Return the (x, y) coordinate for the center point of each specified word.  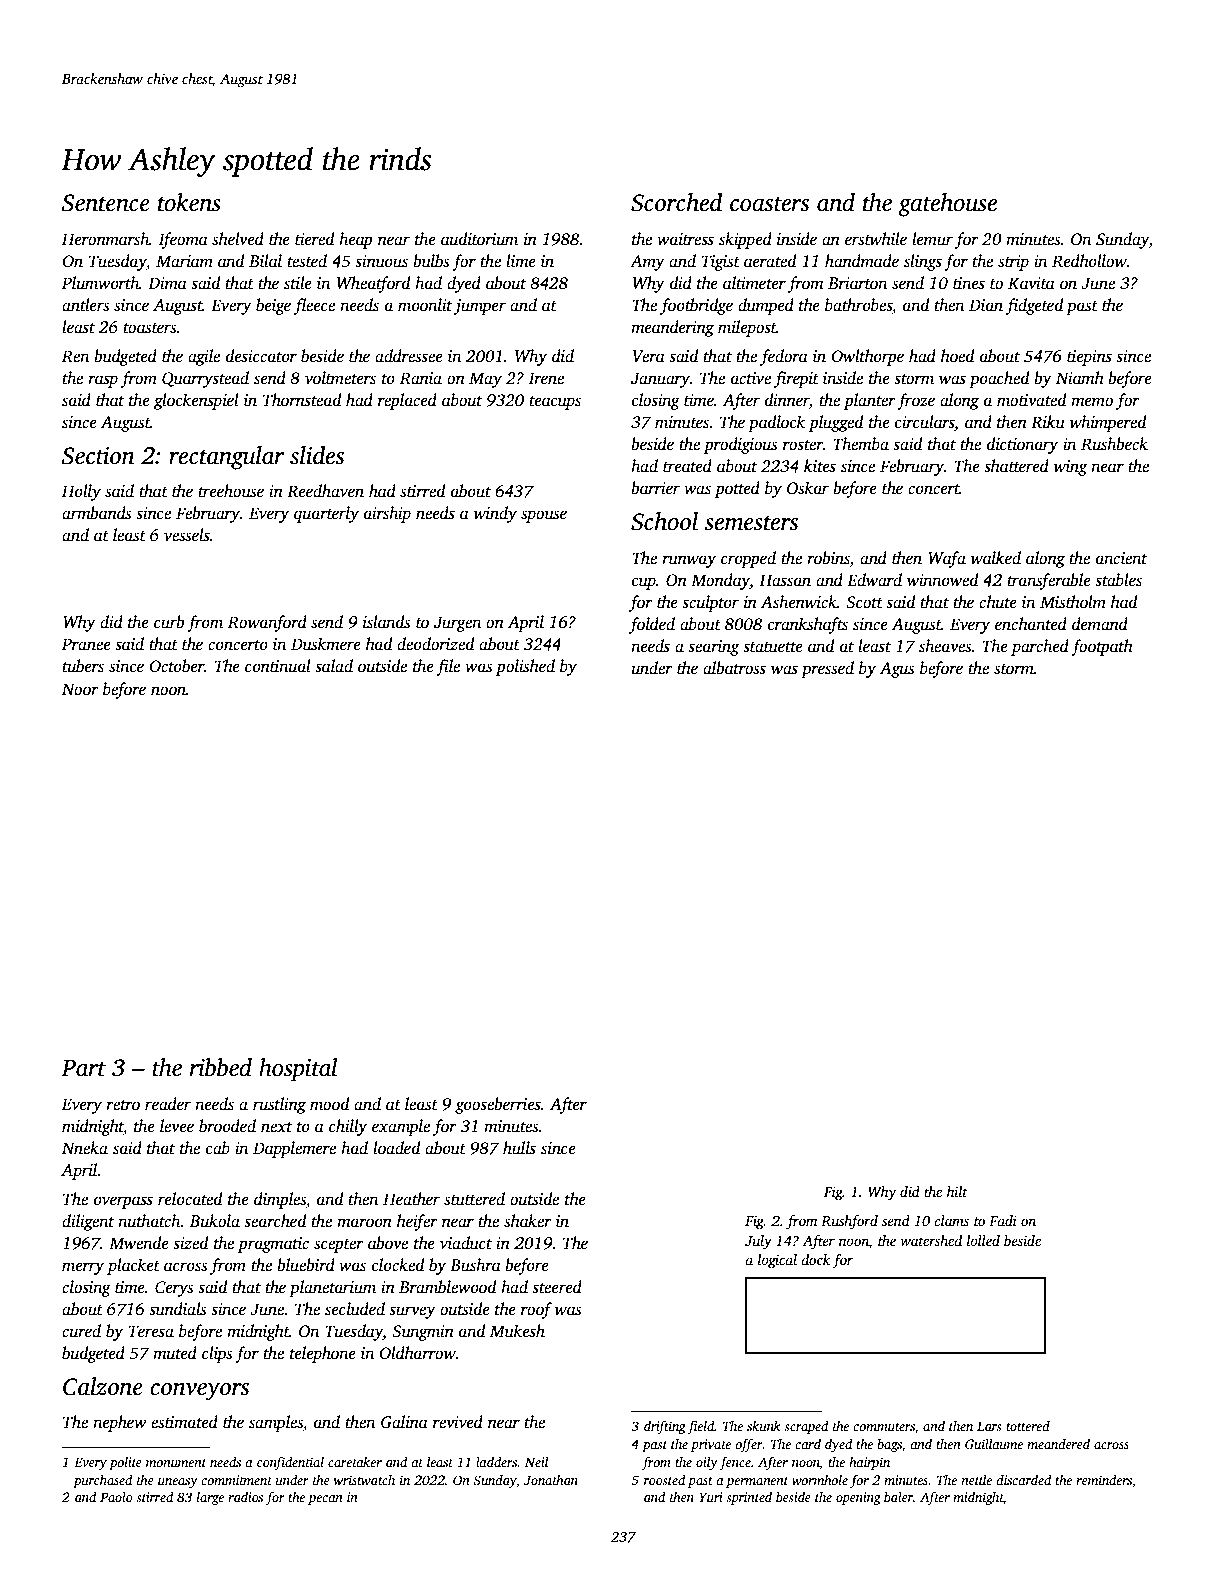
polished (525, 667)
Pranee (86, 644)
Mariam (184, 261)
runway (689, 561)
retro (123, 1105)
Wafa (947, 559)
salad (334, 666)
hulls (519, 1148)
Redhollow (1089, 261)
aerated (770, 261)
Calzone (103, 1386)
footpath (1102, 647)
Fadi (1003, 1220)
